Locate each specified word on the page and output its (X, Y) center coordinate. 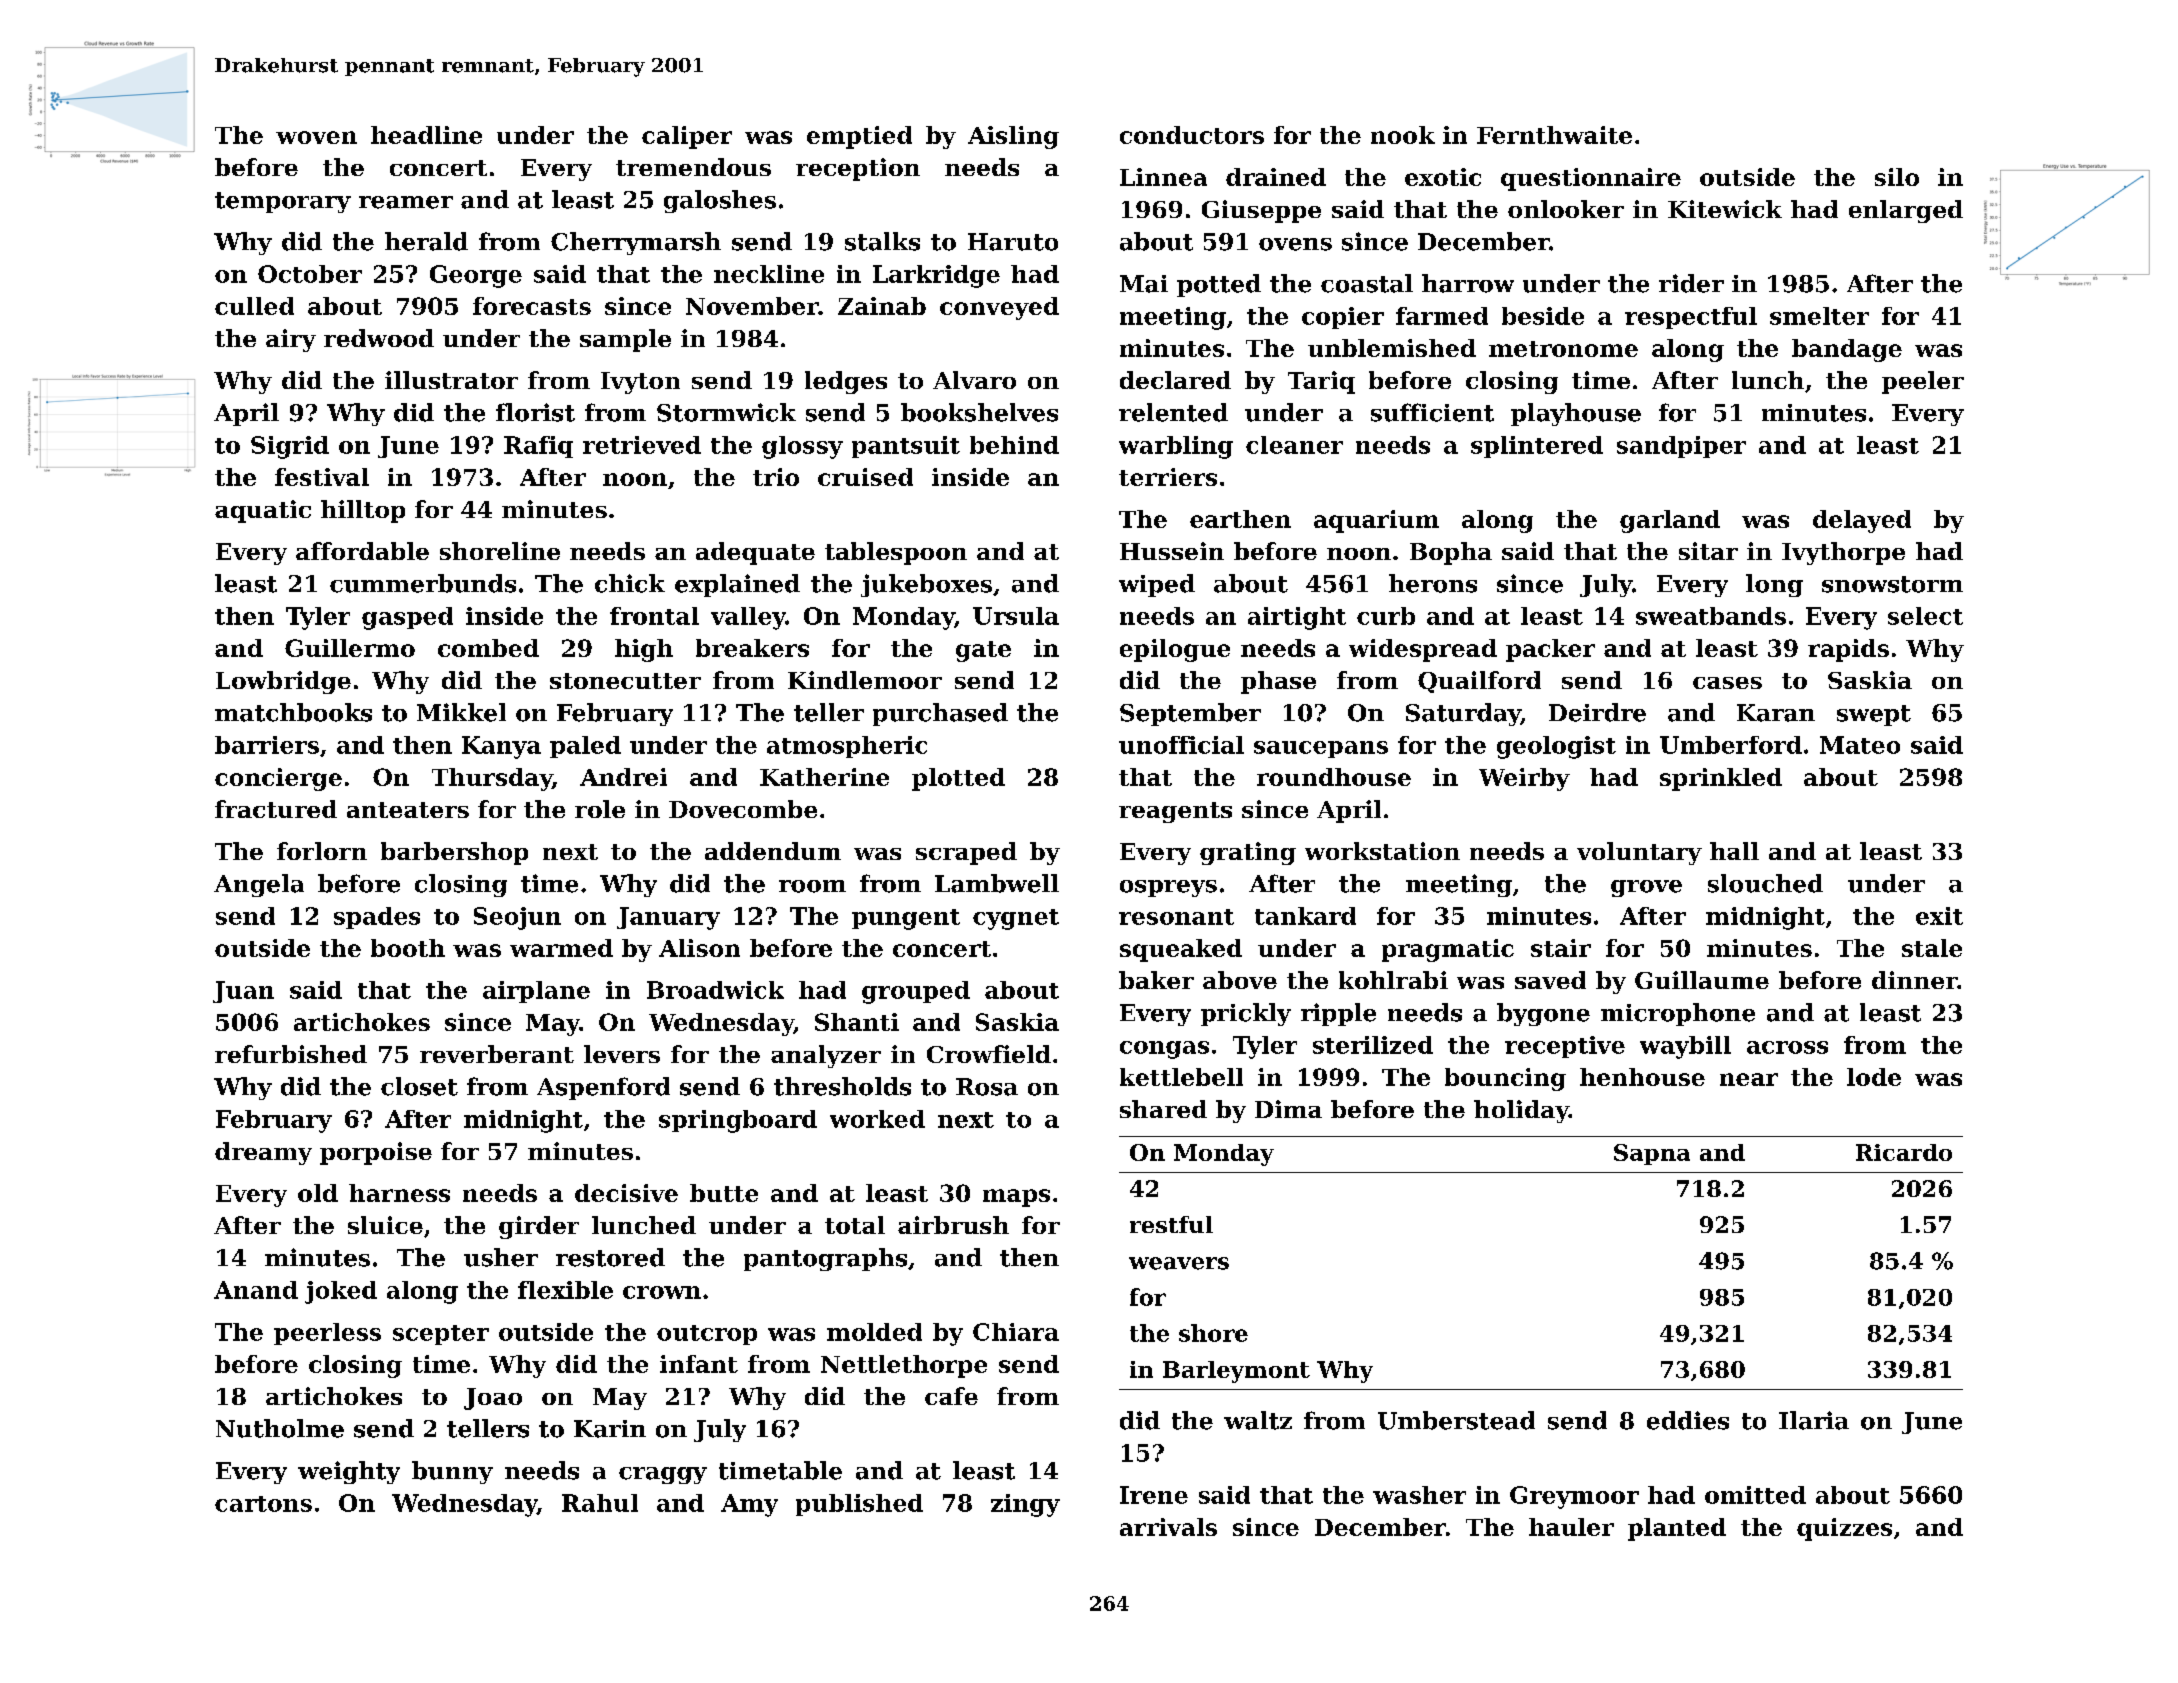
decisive (626, 1193)
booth (408, 948)
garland (1670, 521)
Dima (1288, 1109)
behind (1014, 445)
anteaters (408, 810)
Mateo (1860, 745)
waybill (1685, 1047)
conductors (1192, 135)
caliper (687, 137)
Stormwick (726, 412)
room (812, 886)
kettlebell (1181, 1077)
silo (1897, 177)
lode (1874, 1077)
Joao (493, 1399)
